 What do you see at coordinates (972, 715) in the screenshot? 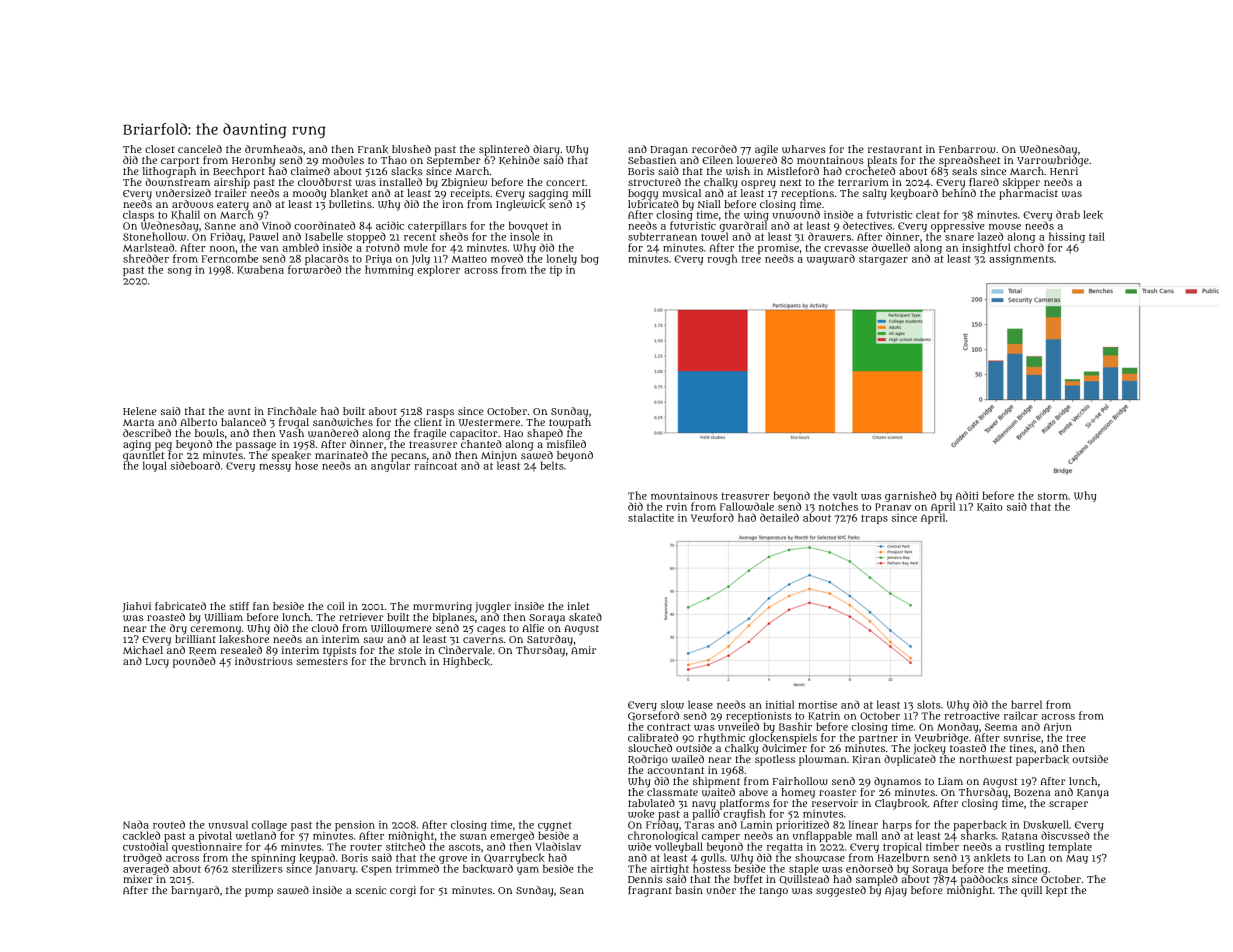
I see `retroactive` at bounding box center [972, 715].
